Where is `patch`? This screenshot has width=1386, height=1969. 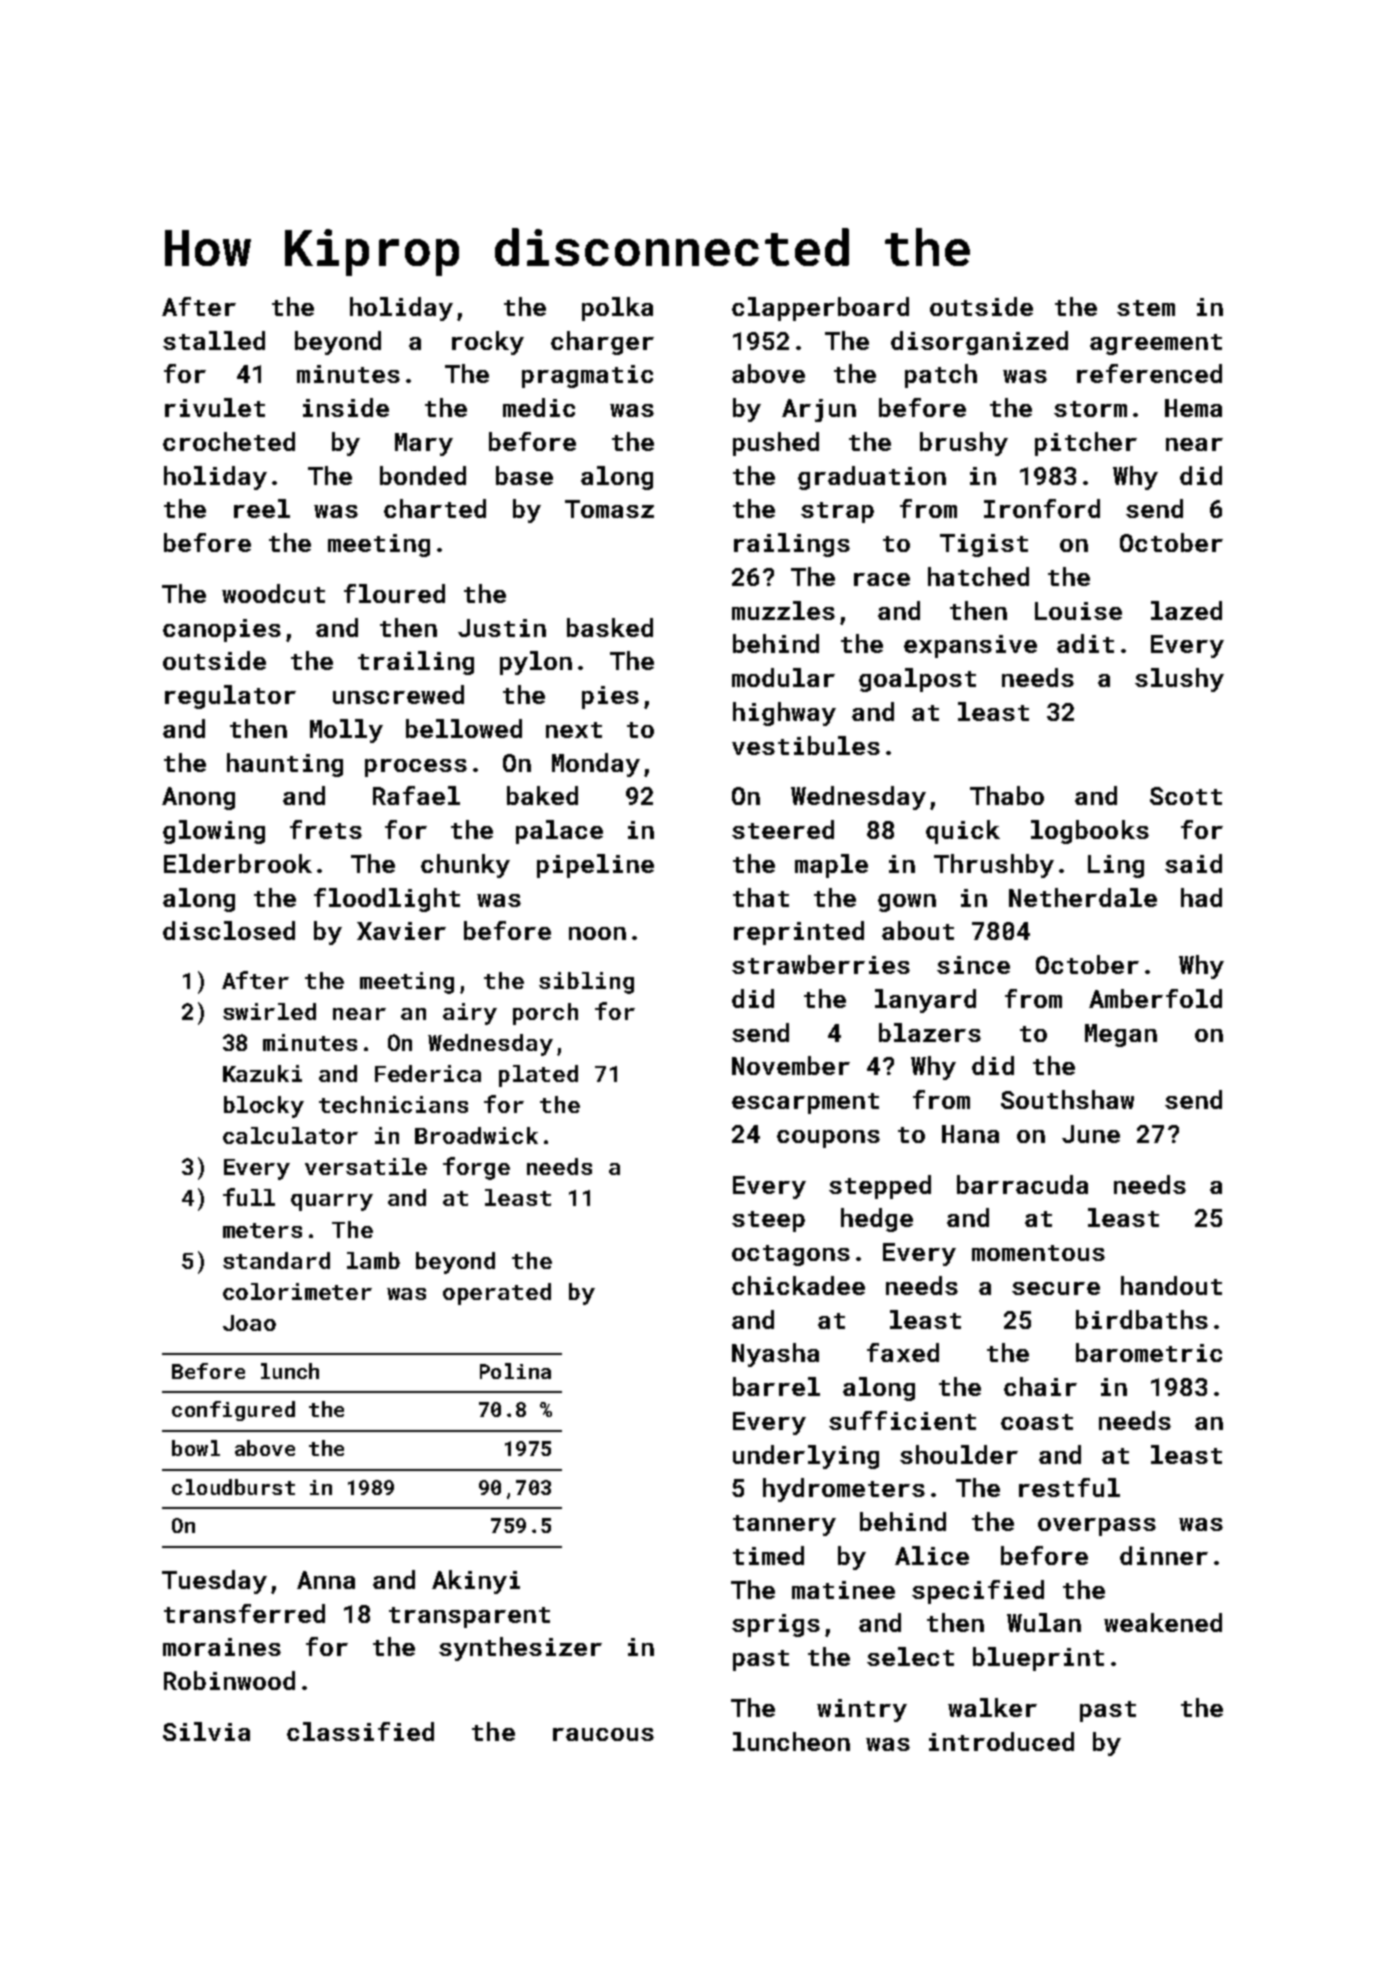
patch is located at coordinates (941, 376).
